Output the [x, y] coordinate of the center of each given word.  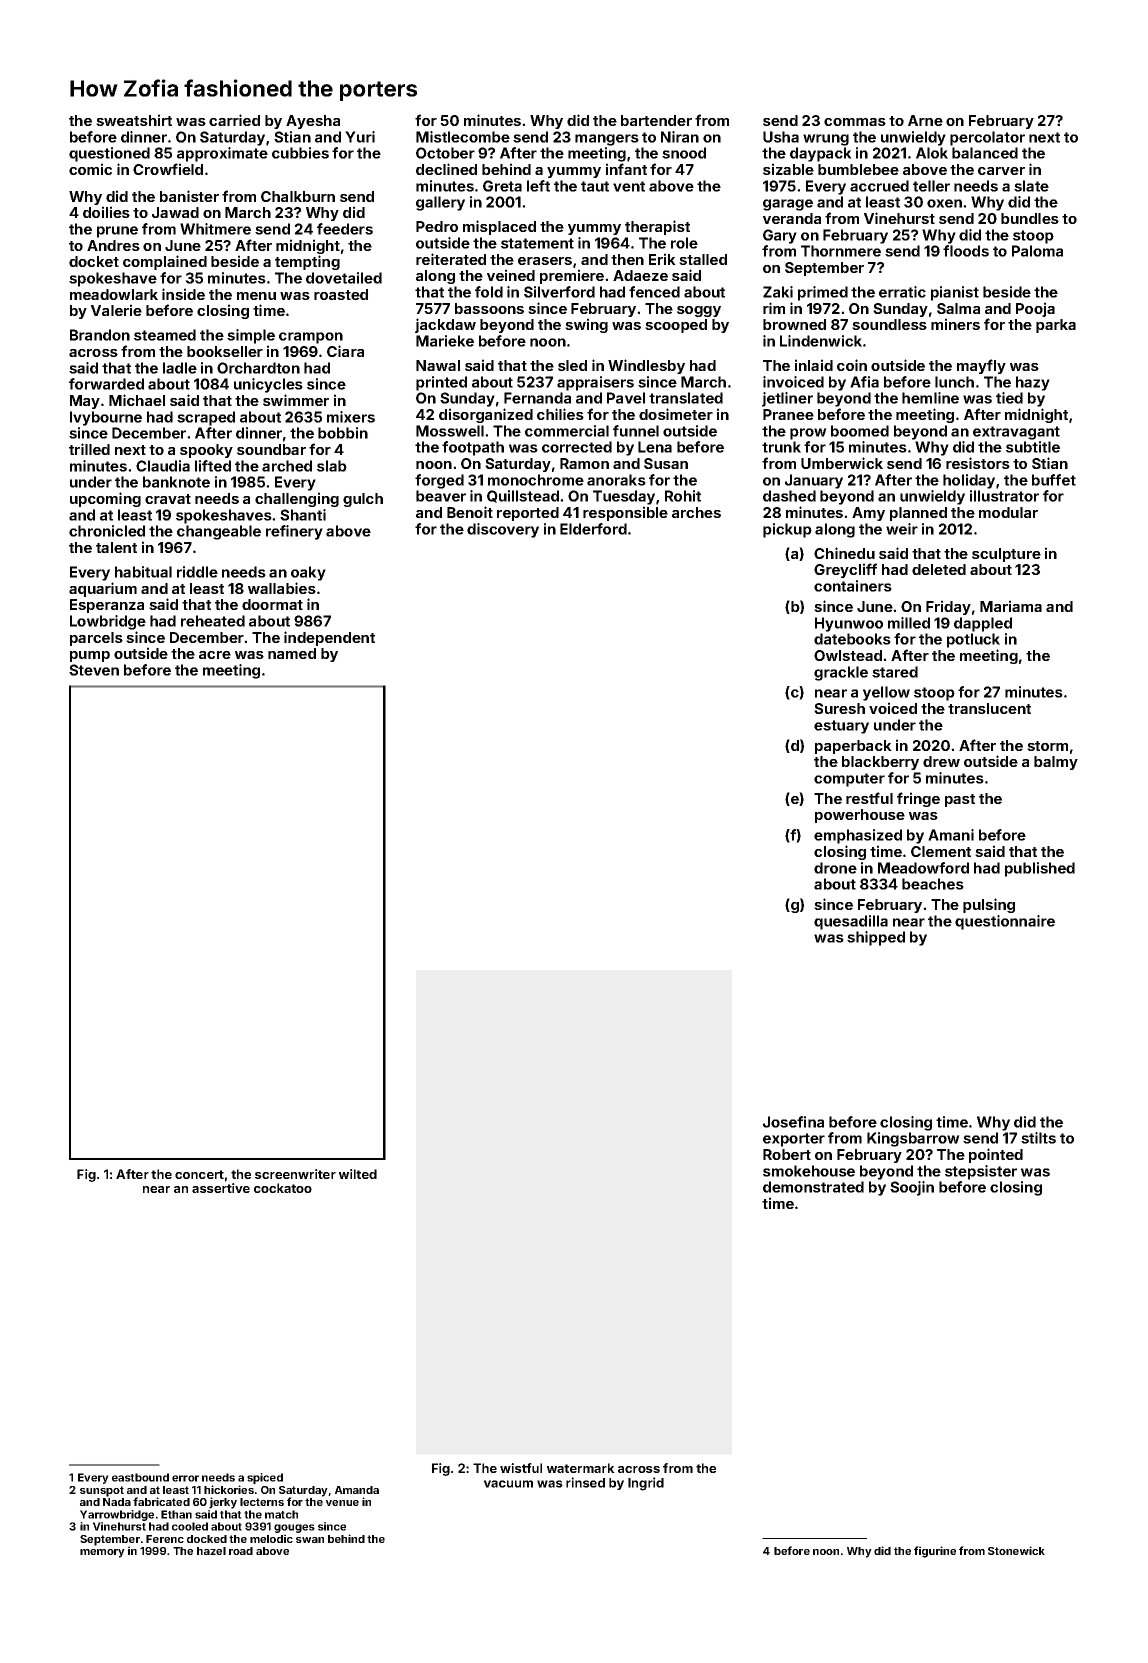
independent [329, 638]
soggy [699, 311]
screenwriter [295, 1174]
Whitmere [215, 229]
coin [852, 365]
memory [102, 1553]
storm [1047, 746]
